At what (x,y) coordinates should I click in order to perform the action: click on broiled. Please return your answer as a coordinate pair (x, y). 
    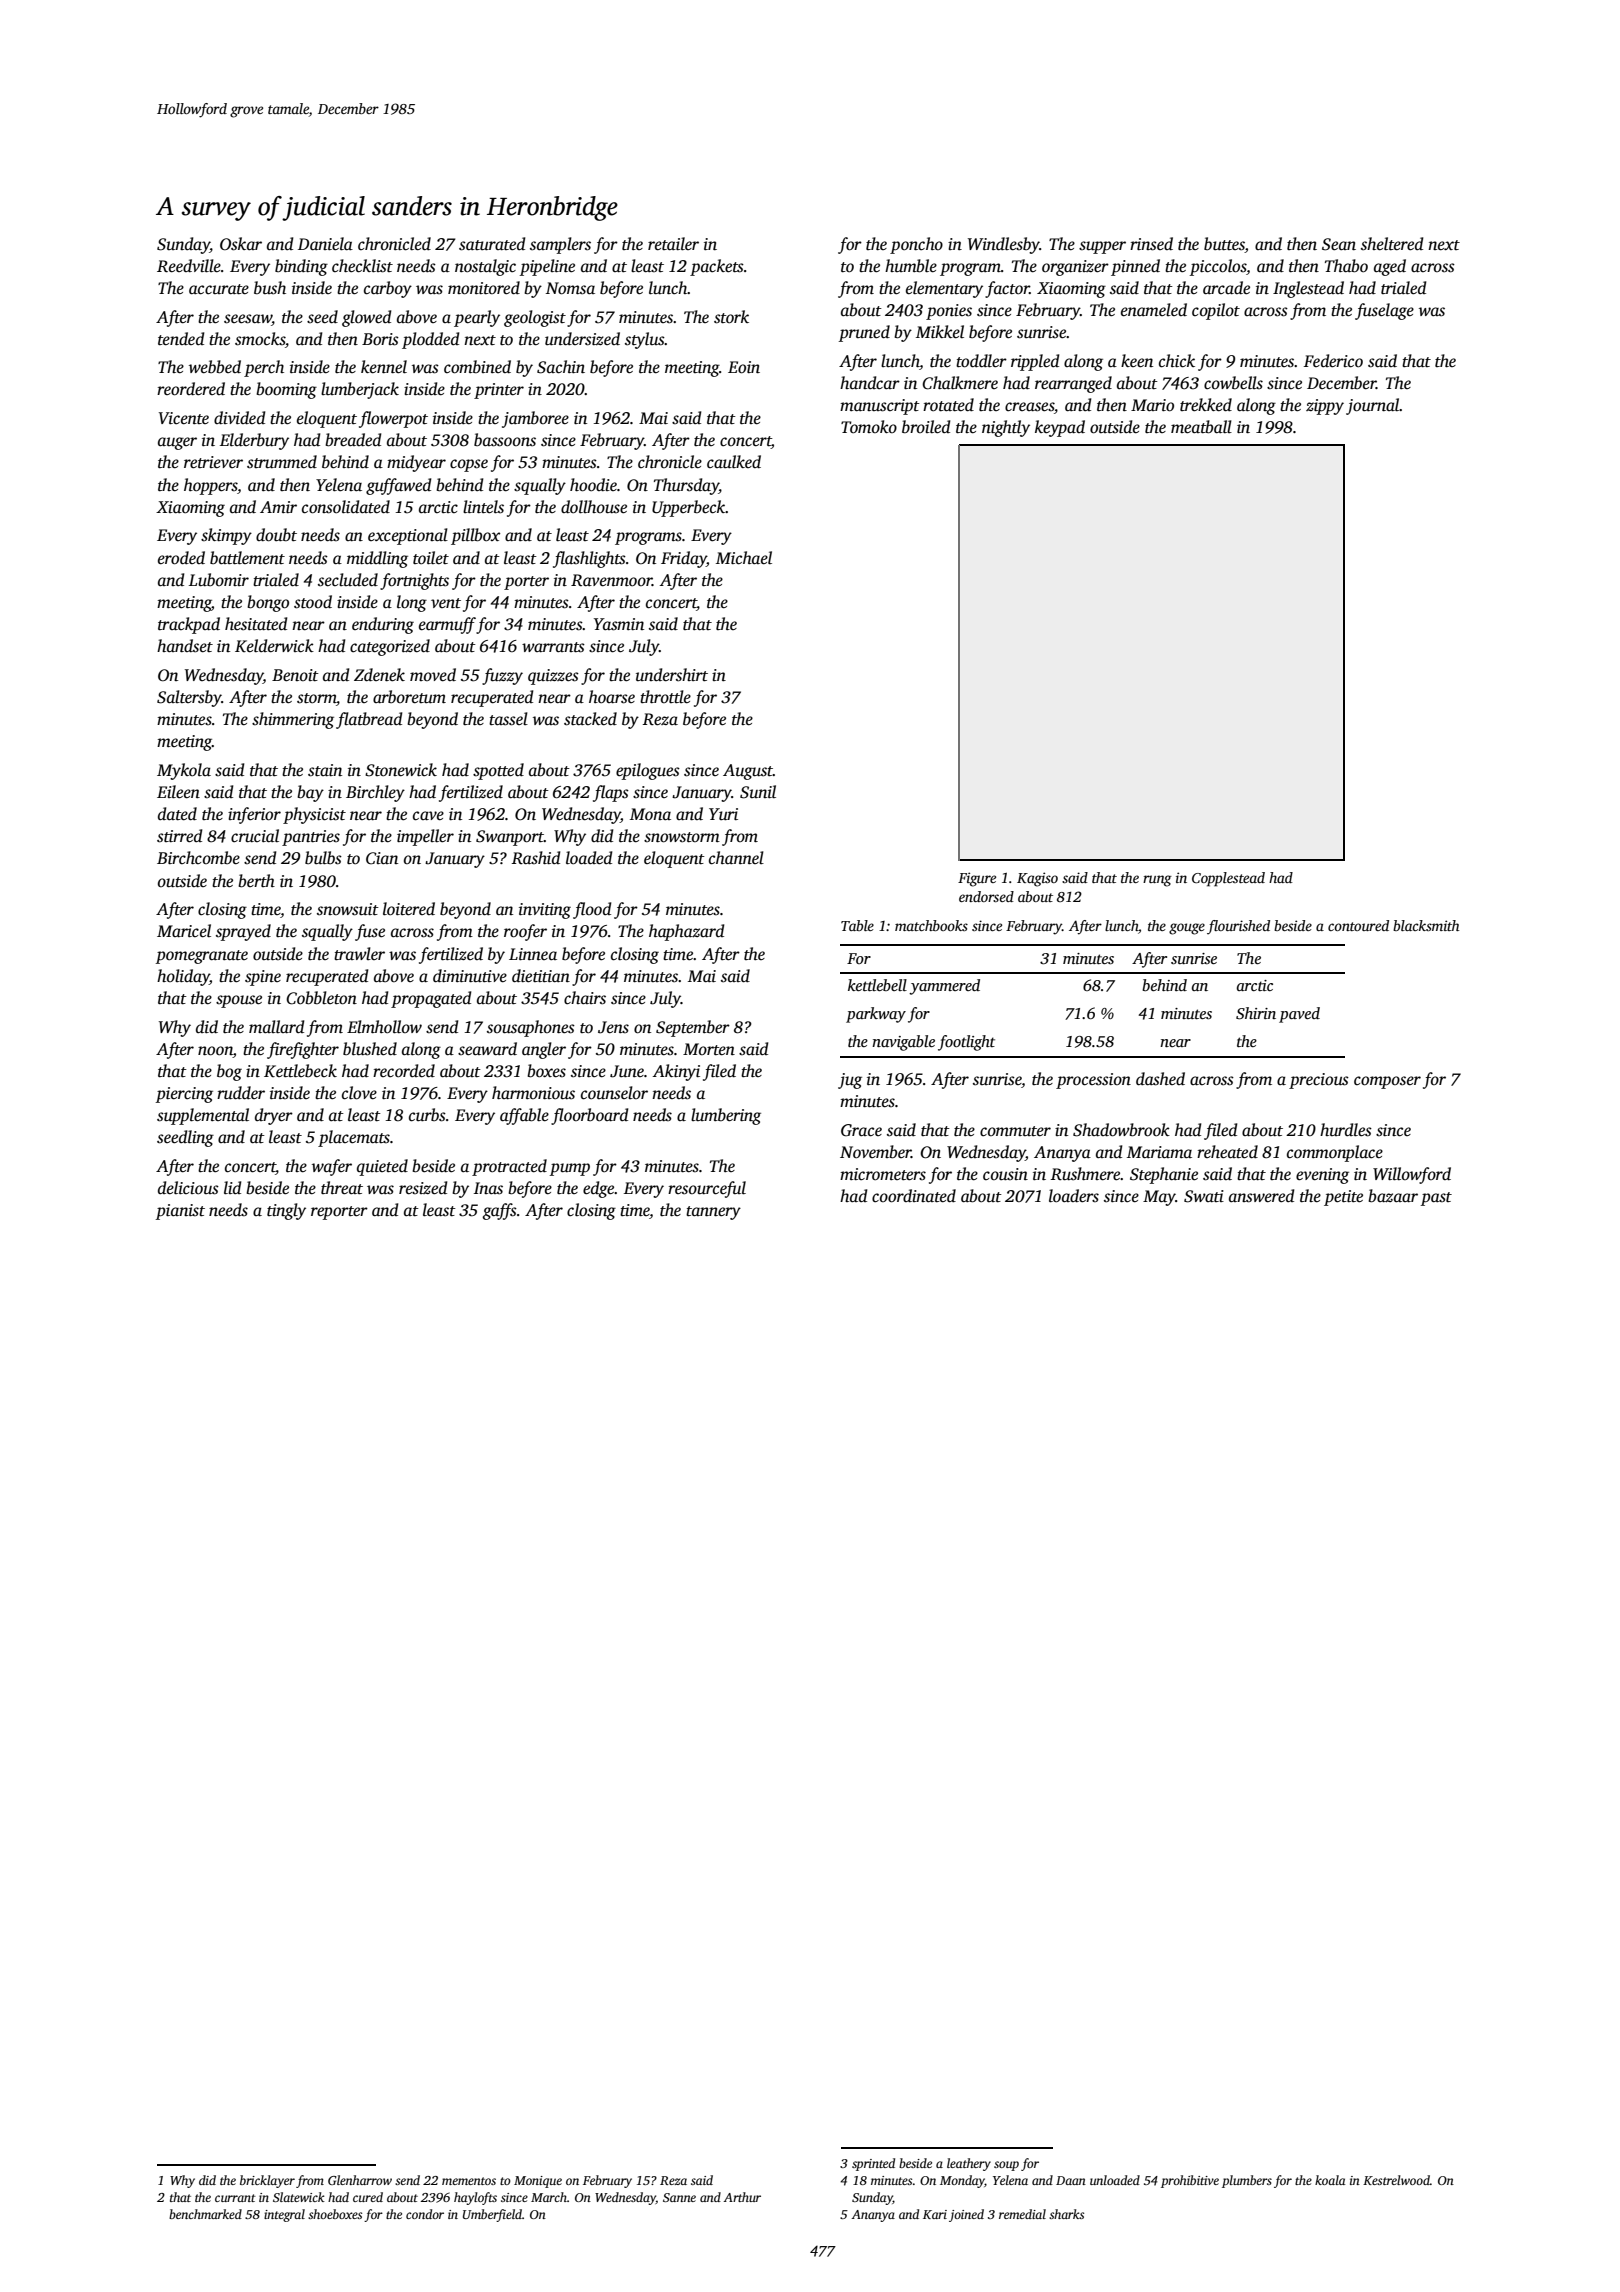
    Looking at the image, I should click on (926, 427).
